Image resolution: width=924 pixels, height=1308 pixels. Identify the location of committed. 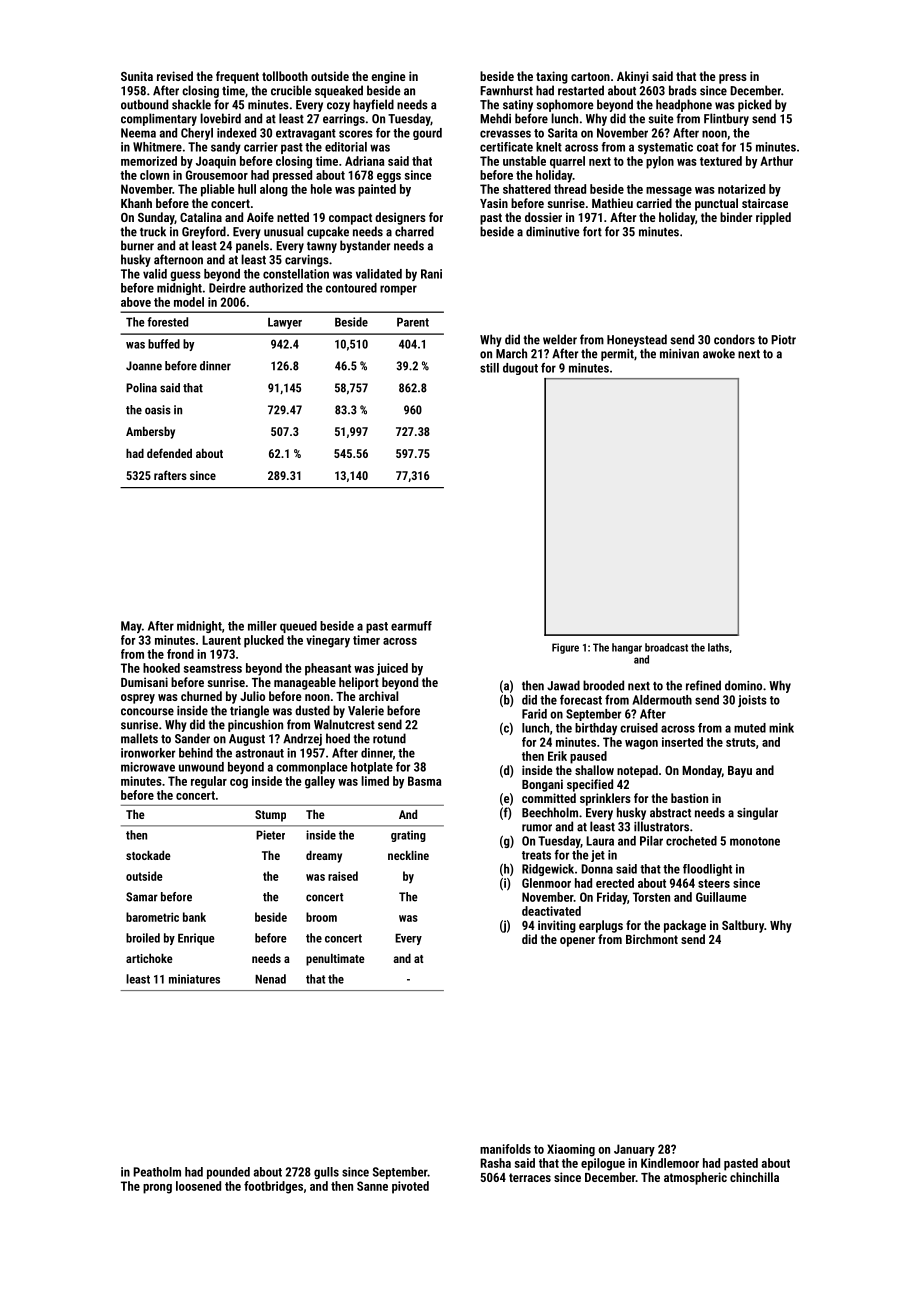
(549, 798).
